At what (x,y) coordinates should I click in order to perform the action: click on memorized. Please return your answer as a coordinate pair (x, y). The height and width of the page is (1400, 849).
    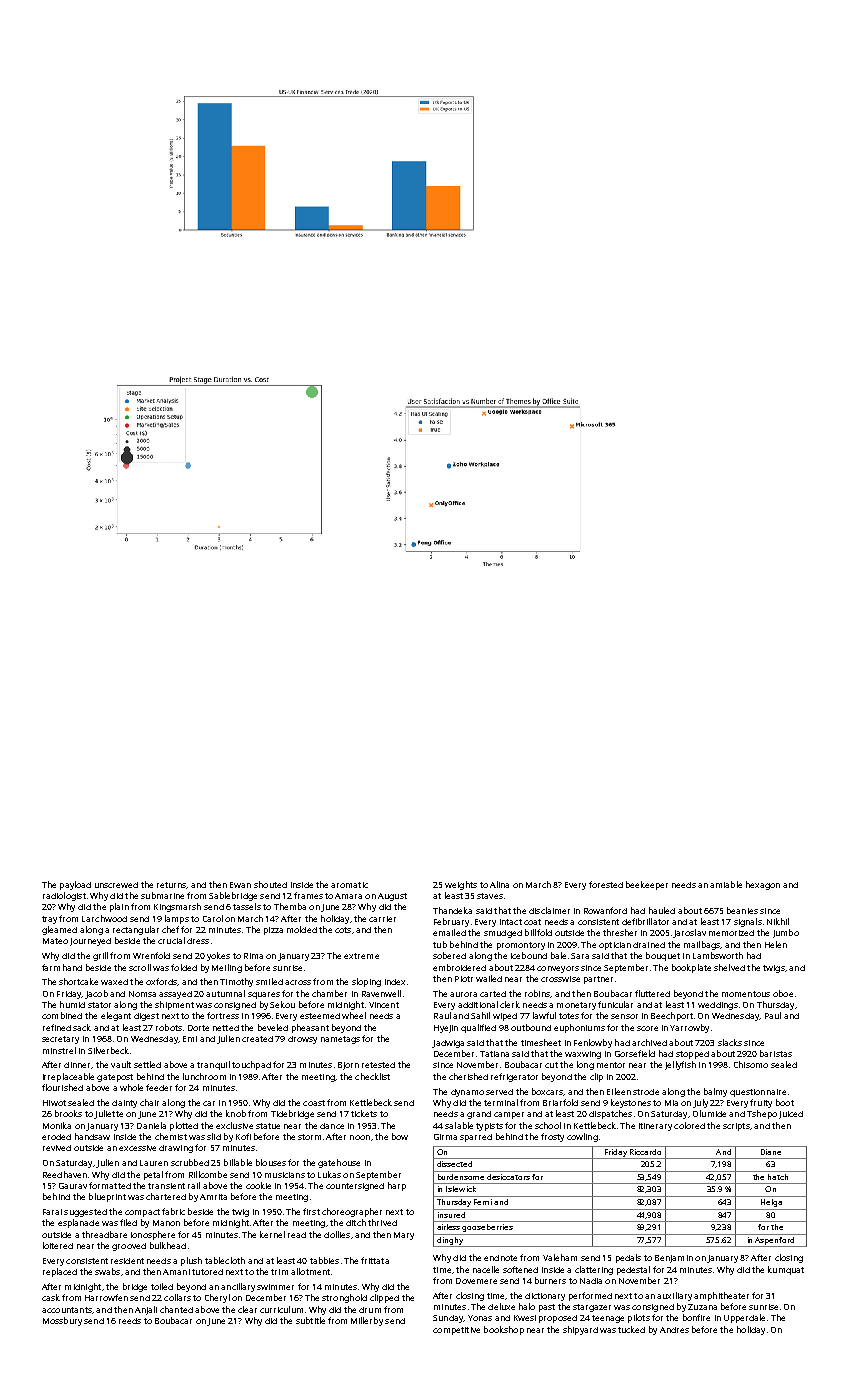
    Looking at the image, I should click on (731, 933).
